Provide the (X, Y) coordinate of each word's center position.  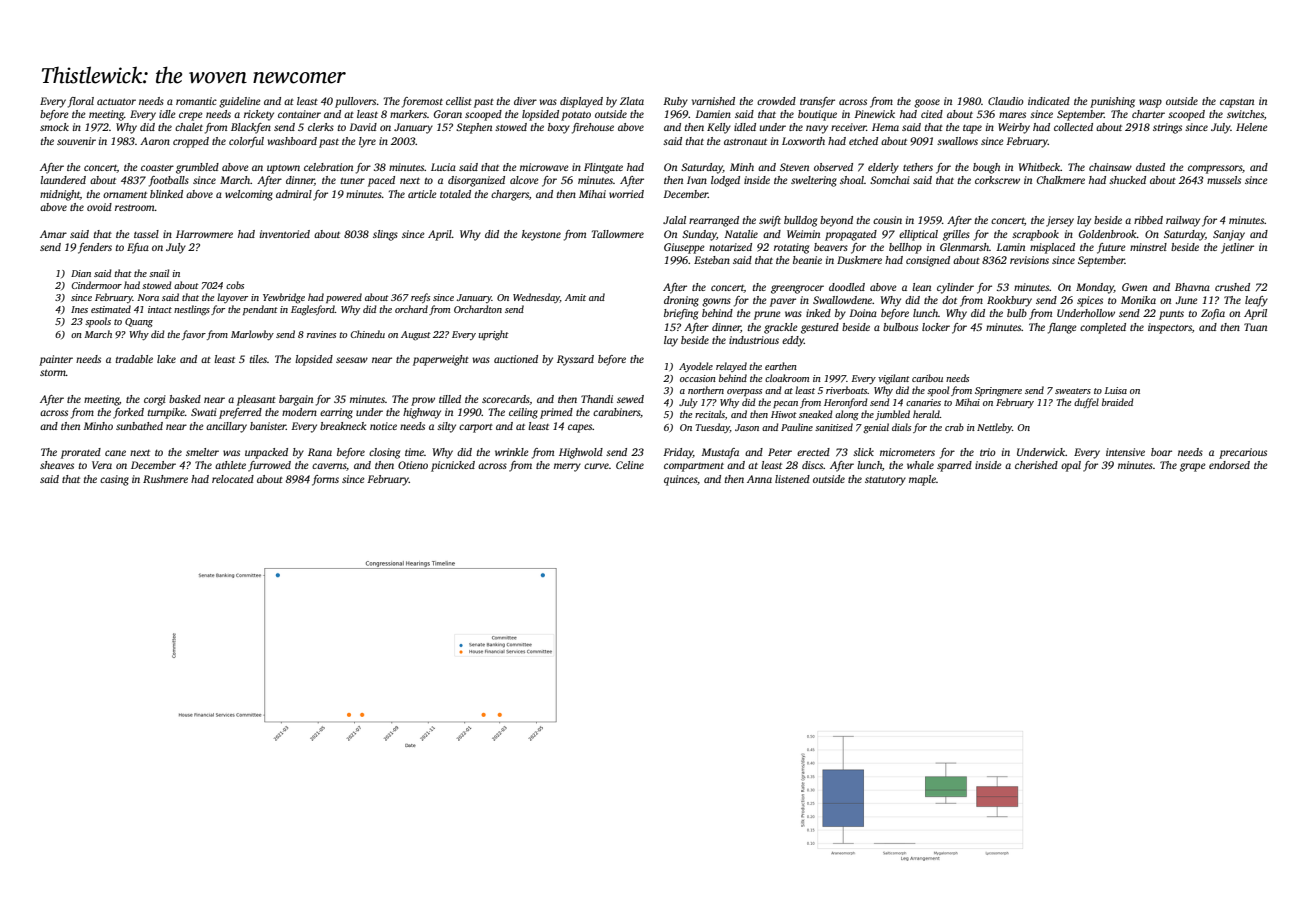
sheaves (57, 465)
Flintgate (603, 168)
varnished (713, 101)
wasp (1150, 103)
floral (81, 102)
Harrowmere (204, 234)
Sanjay (1229, 235)
